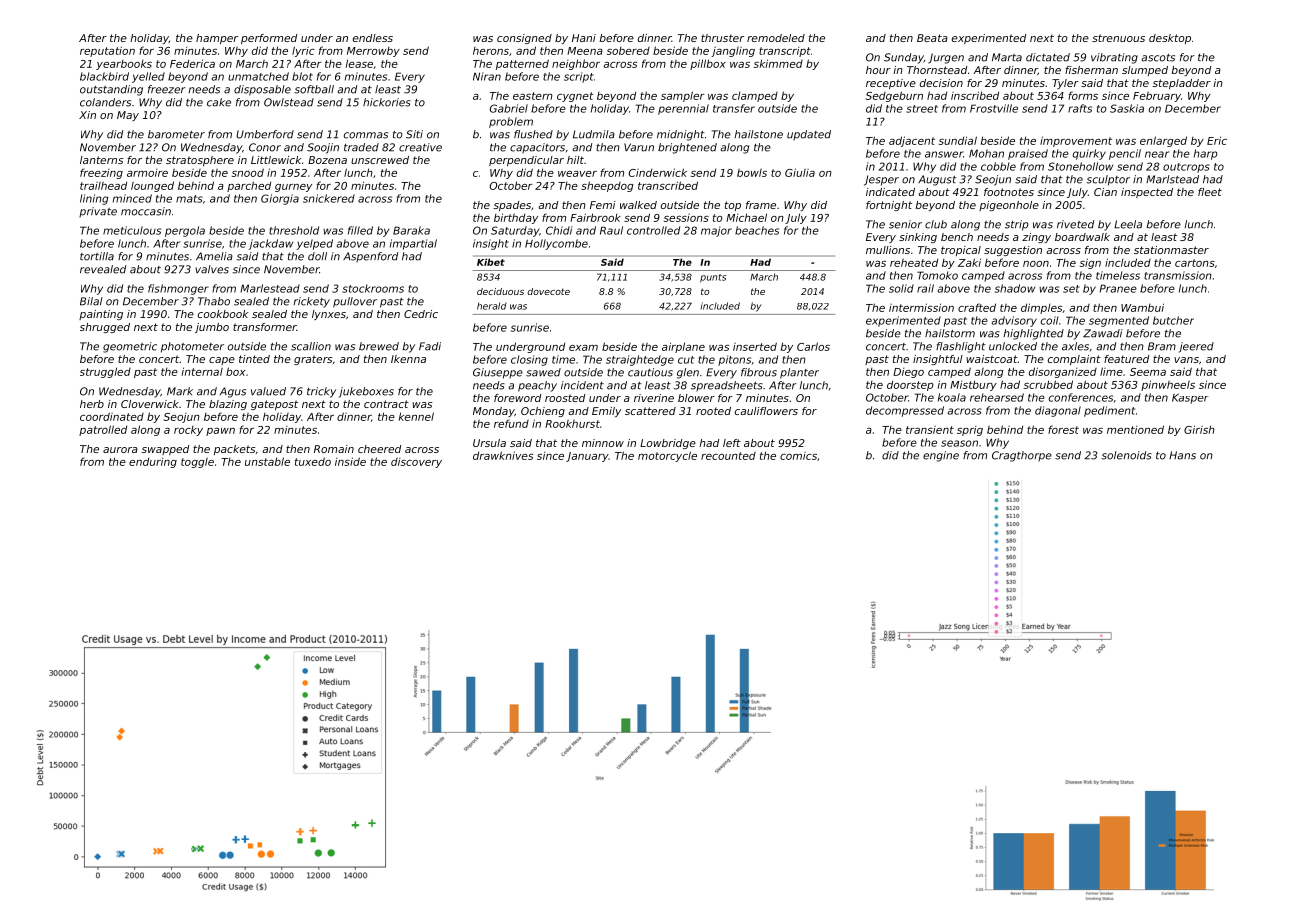 The width and height of the screenshot is (1308, 924). Describe the element at coordinates (732, 443) in the screenshot. I see `left` at that location.
